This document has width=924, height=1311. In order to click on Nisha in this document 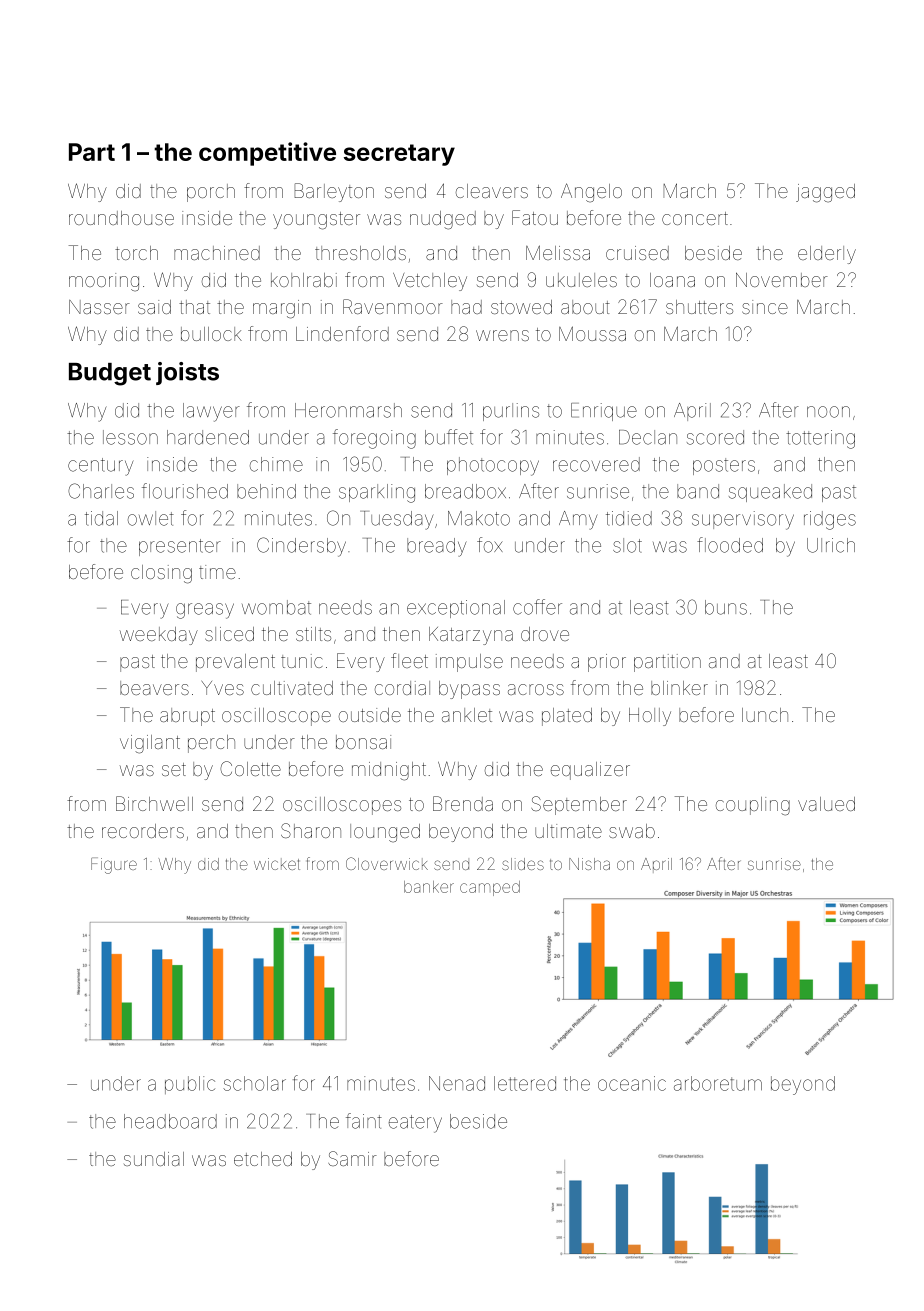, I will do `click(589, 864)`.
